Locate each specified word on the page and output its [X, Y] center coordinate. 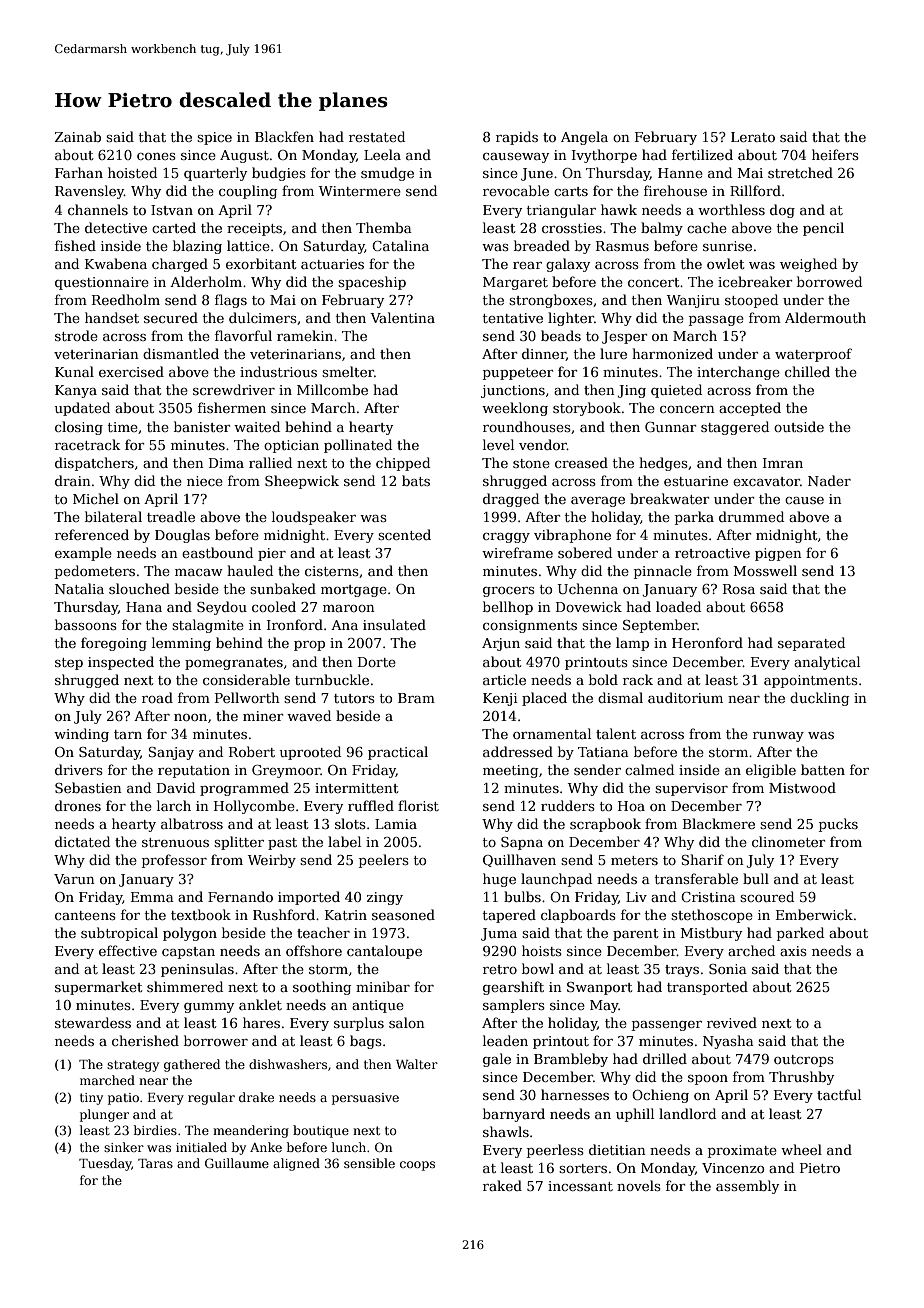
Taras [155, 1163]
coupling [248, 192]
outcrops [804, 1061]
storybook [587, 409]
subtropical [119, 934]
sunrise [727, 246]
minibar [383, 986]
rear [527, 265]
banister [202, 426]
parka [694, 518]
